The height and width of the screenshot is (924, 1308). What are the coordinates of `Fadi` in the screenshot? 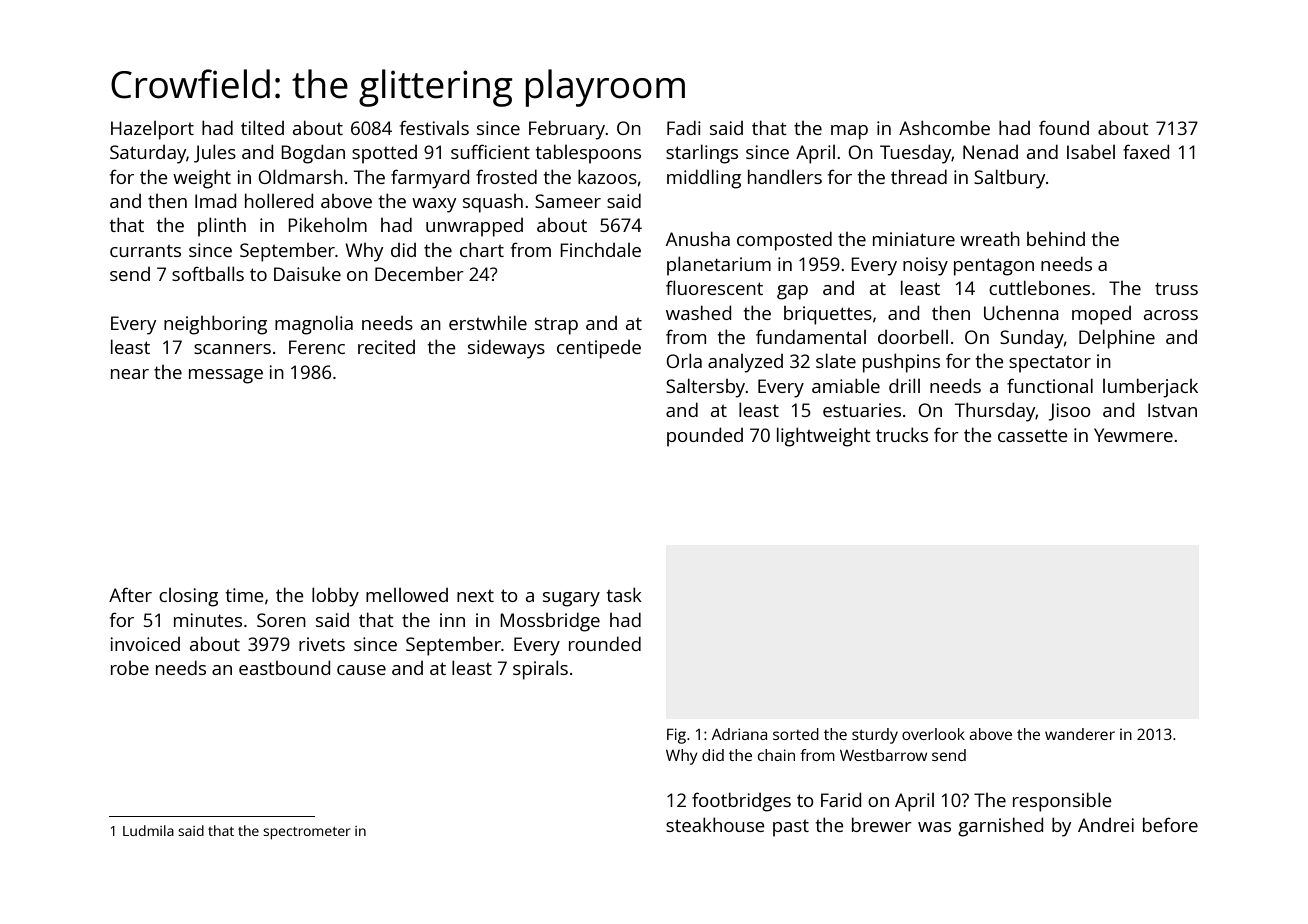 It's located at (684, 127).
